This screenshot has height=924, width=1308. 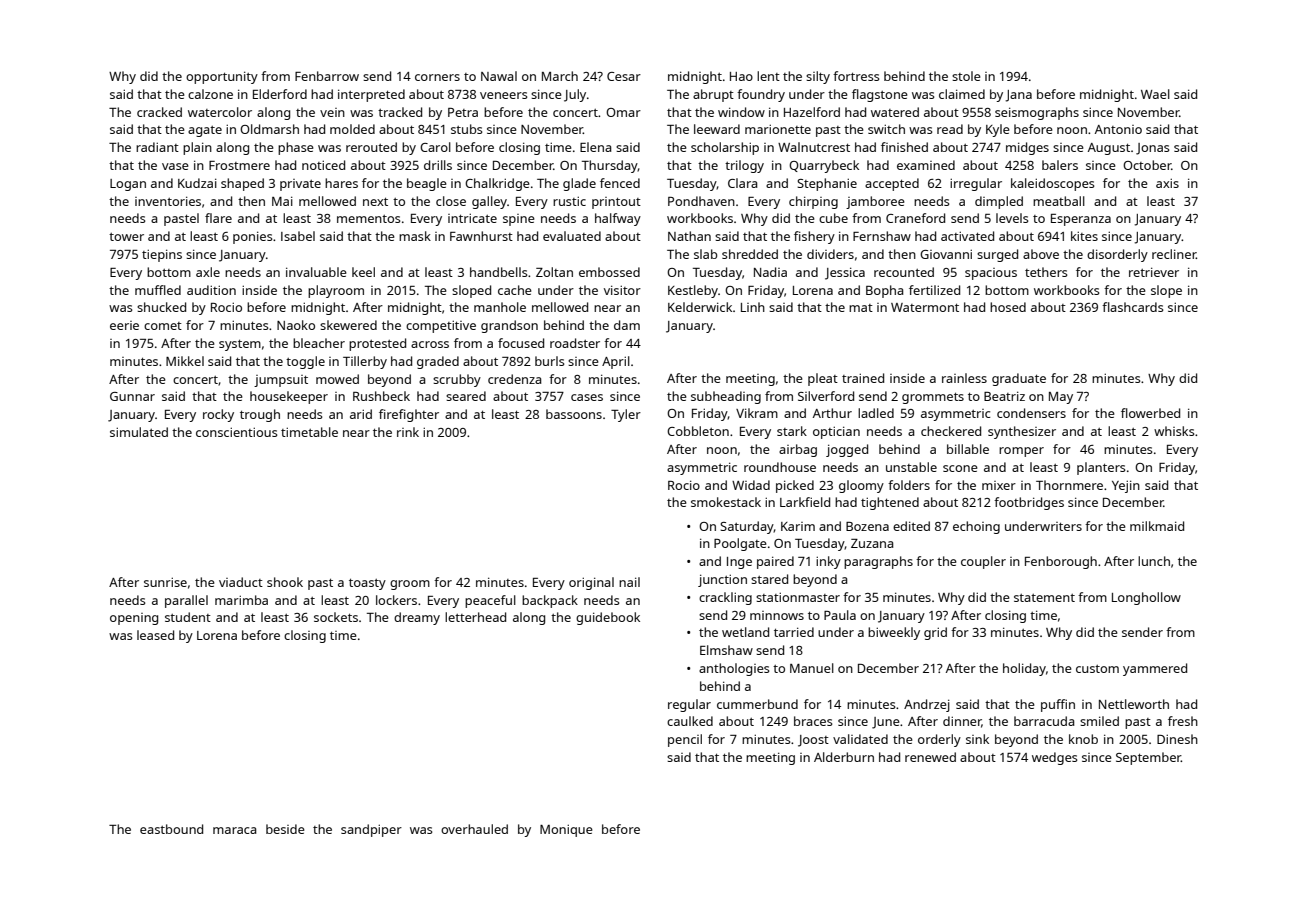 What do you see at coordinates (371, 830) in the screenshot?
I see `sandpiper` at bounding box center [371, 830].
